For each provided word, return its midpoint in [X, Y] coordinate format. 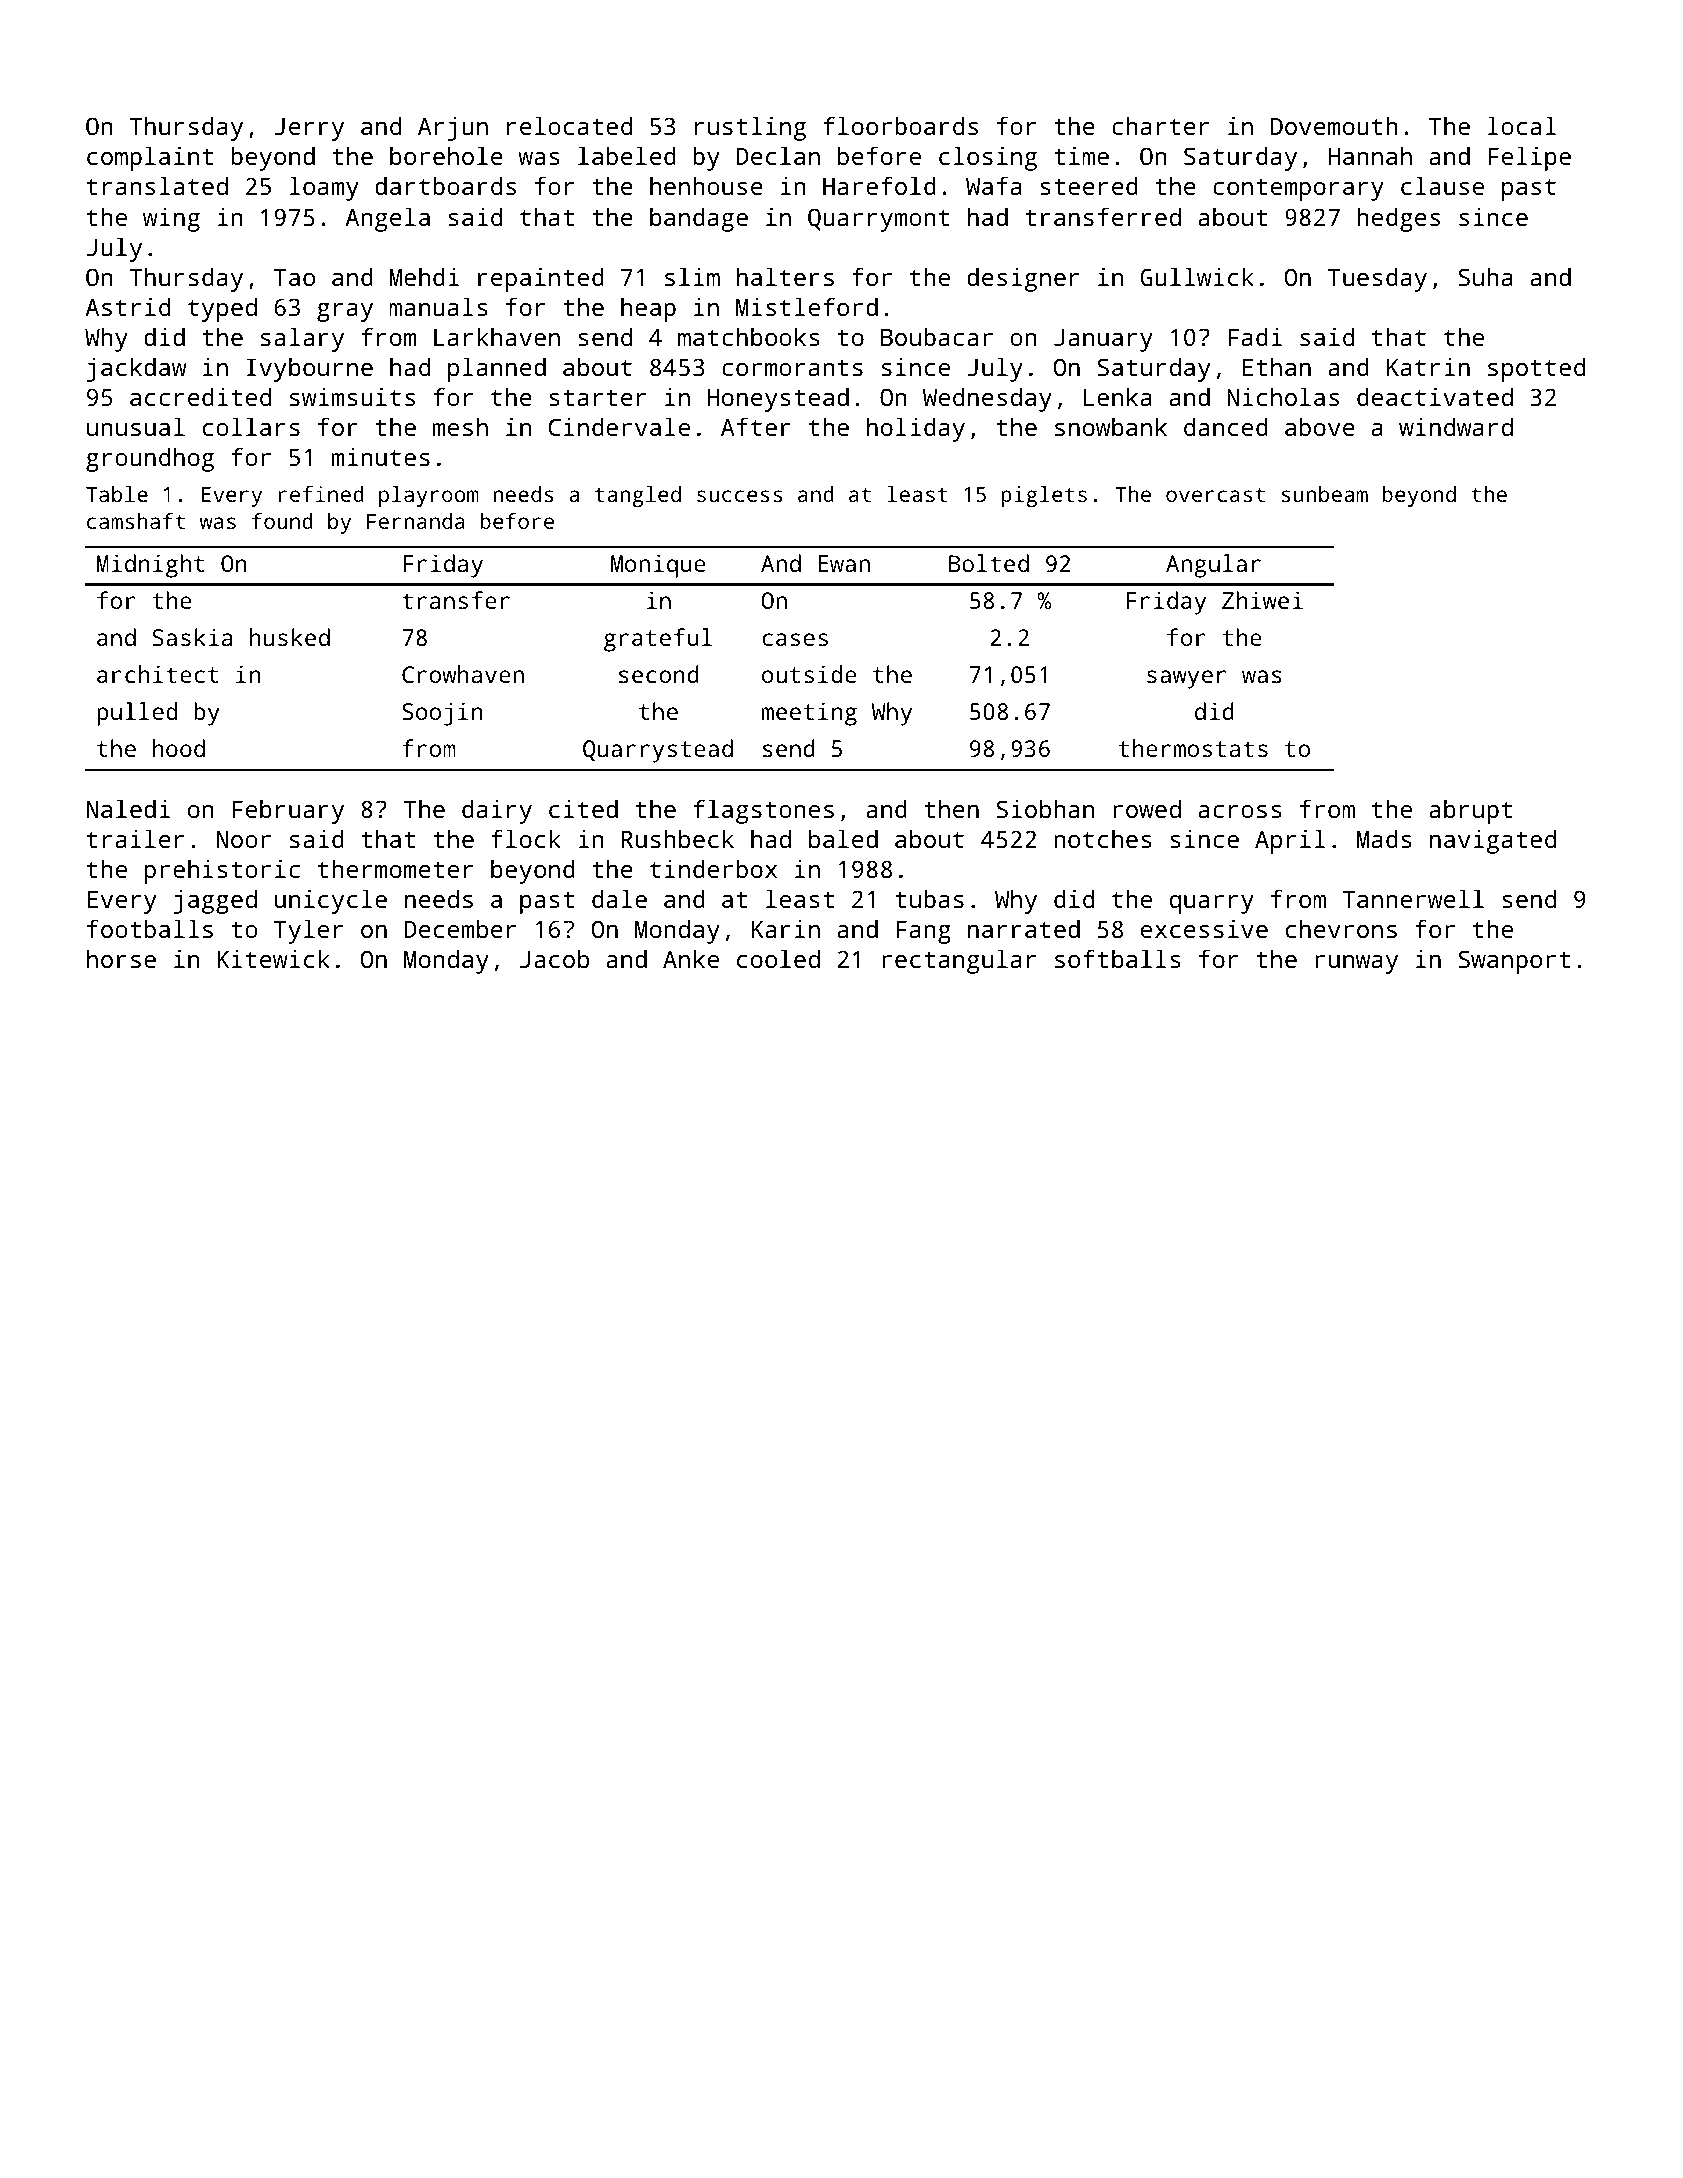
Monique [658, 566]
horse [121, 958]
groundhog [150, 459]
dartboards [445, 185]
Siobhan [1045, 808]
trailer [135, 838]
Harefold [879, 185]
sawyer [1186, 679]
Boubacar [937, 336]
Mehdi [424, 276]
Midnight [151, 566]
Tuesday [1377, 279]
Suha [1485, 276]
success [739, 496]
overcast [1215, 494]
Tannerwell [1413, 898]
